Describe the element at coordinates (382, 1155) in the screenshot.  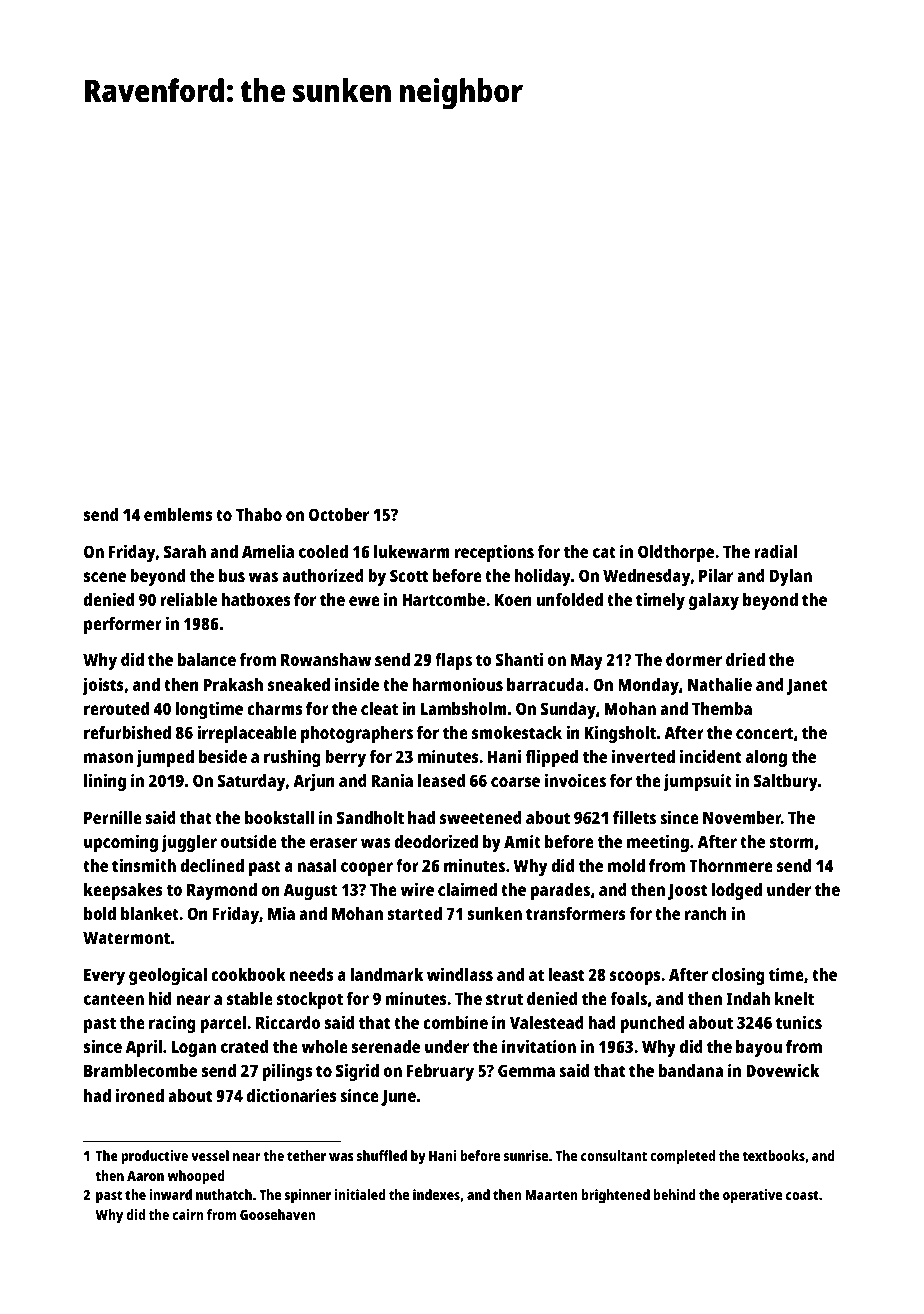
I see `shuffled` at that location.
